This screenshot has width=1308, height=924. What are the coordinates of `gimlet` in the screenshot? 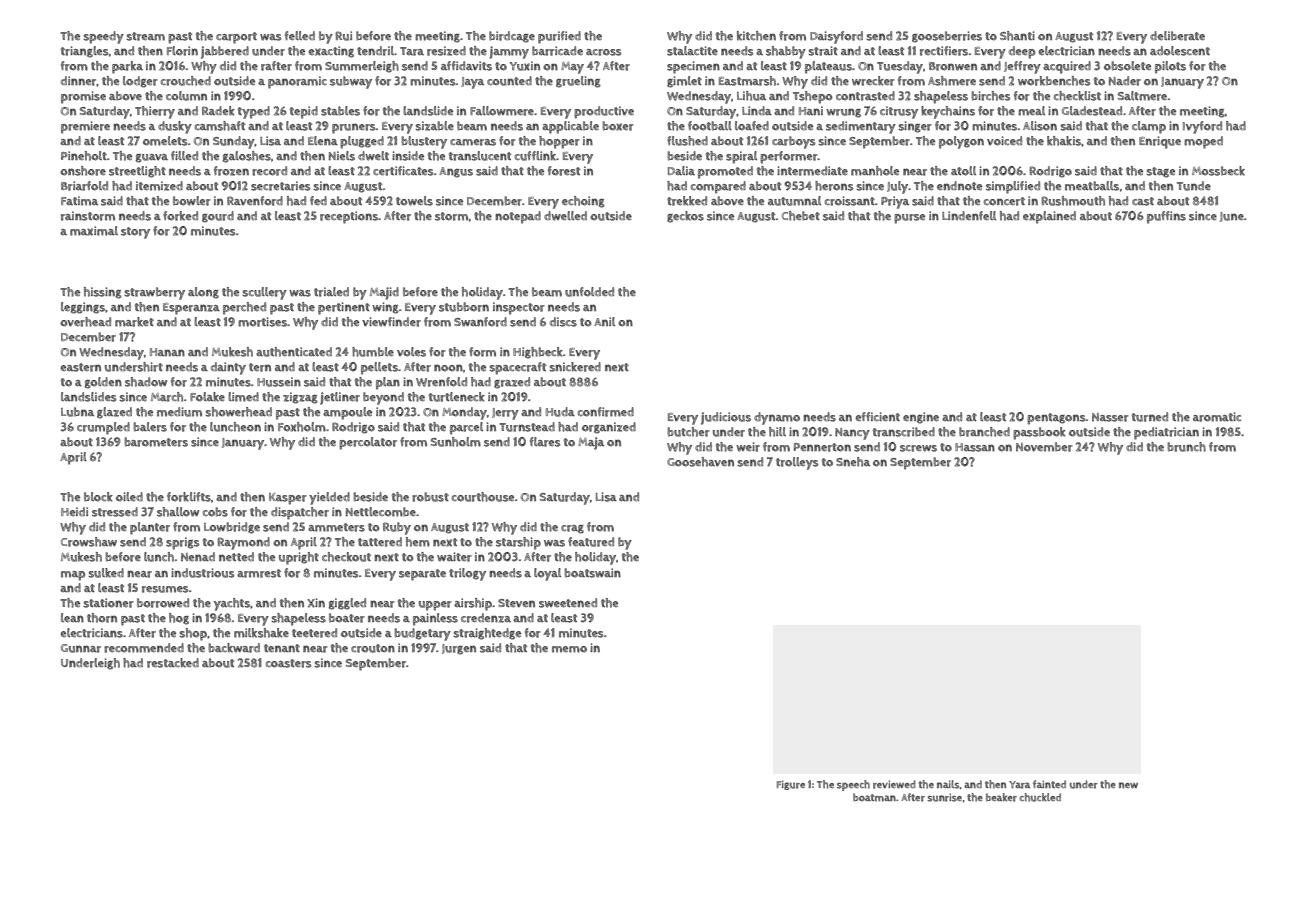 It's located at (684, 82).
